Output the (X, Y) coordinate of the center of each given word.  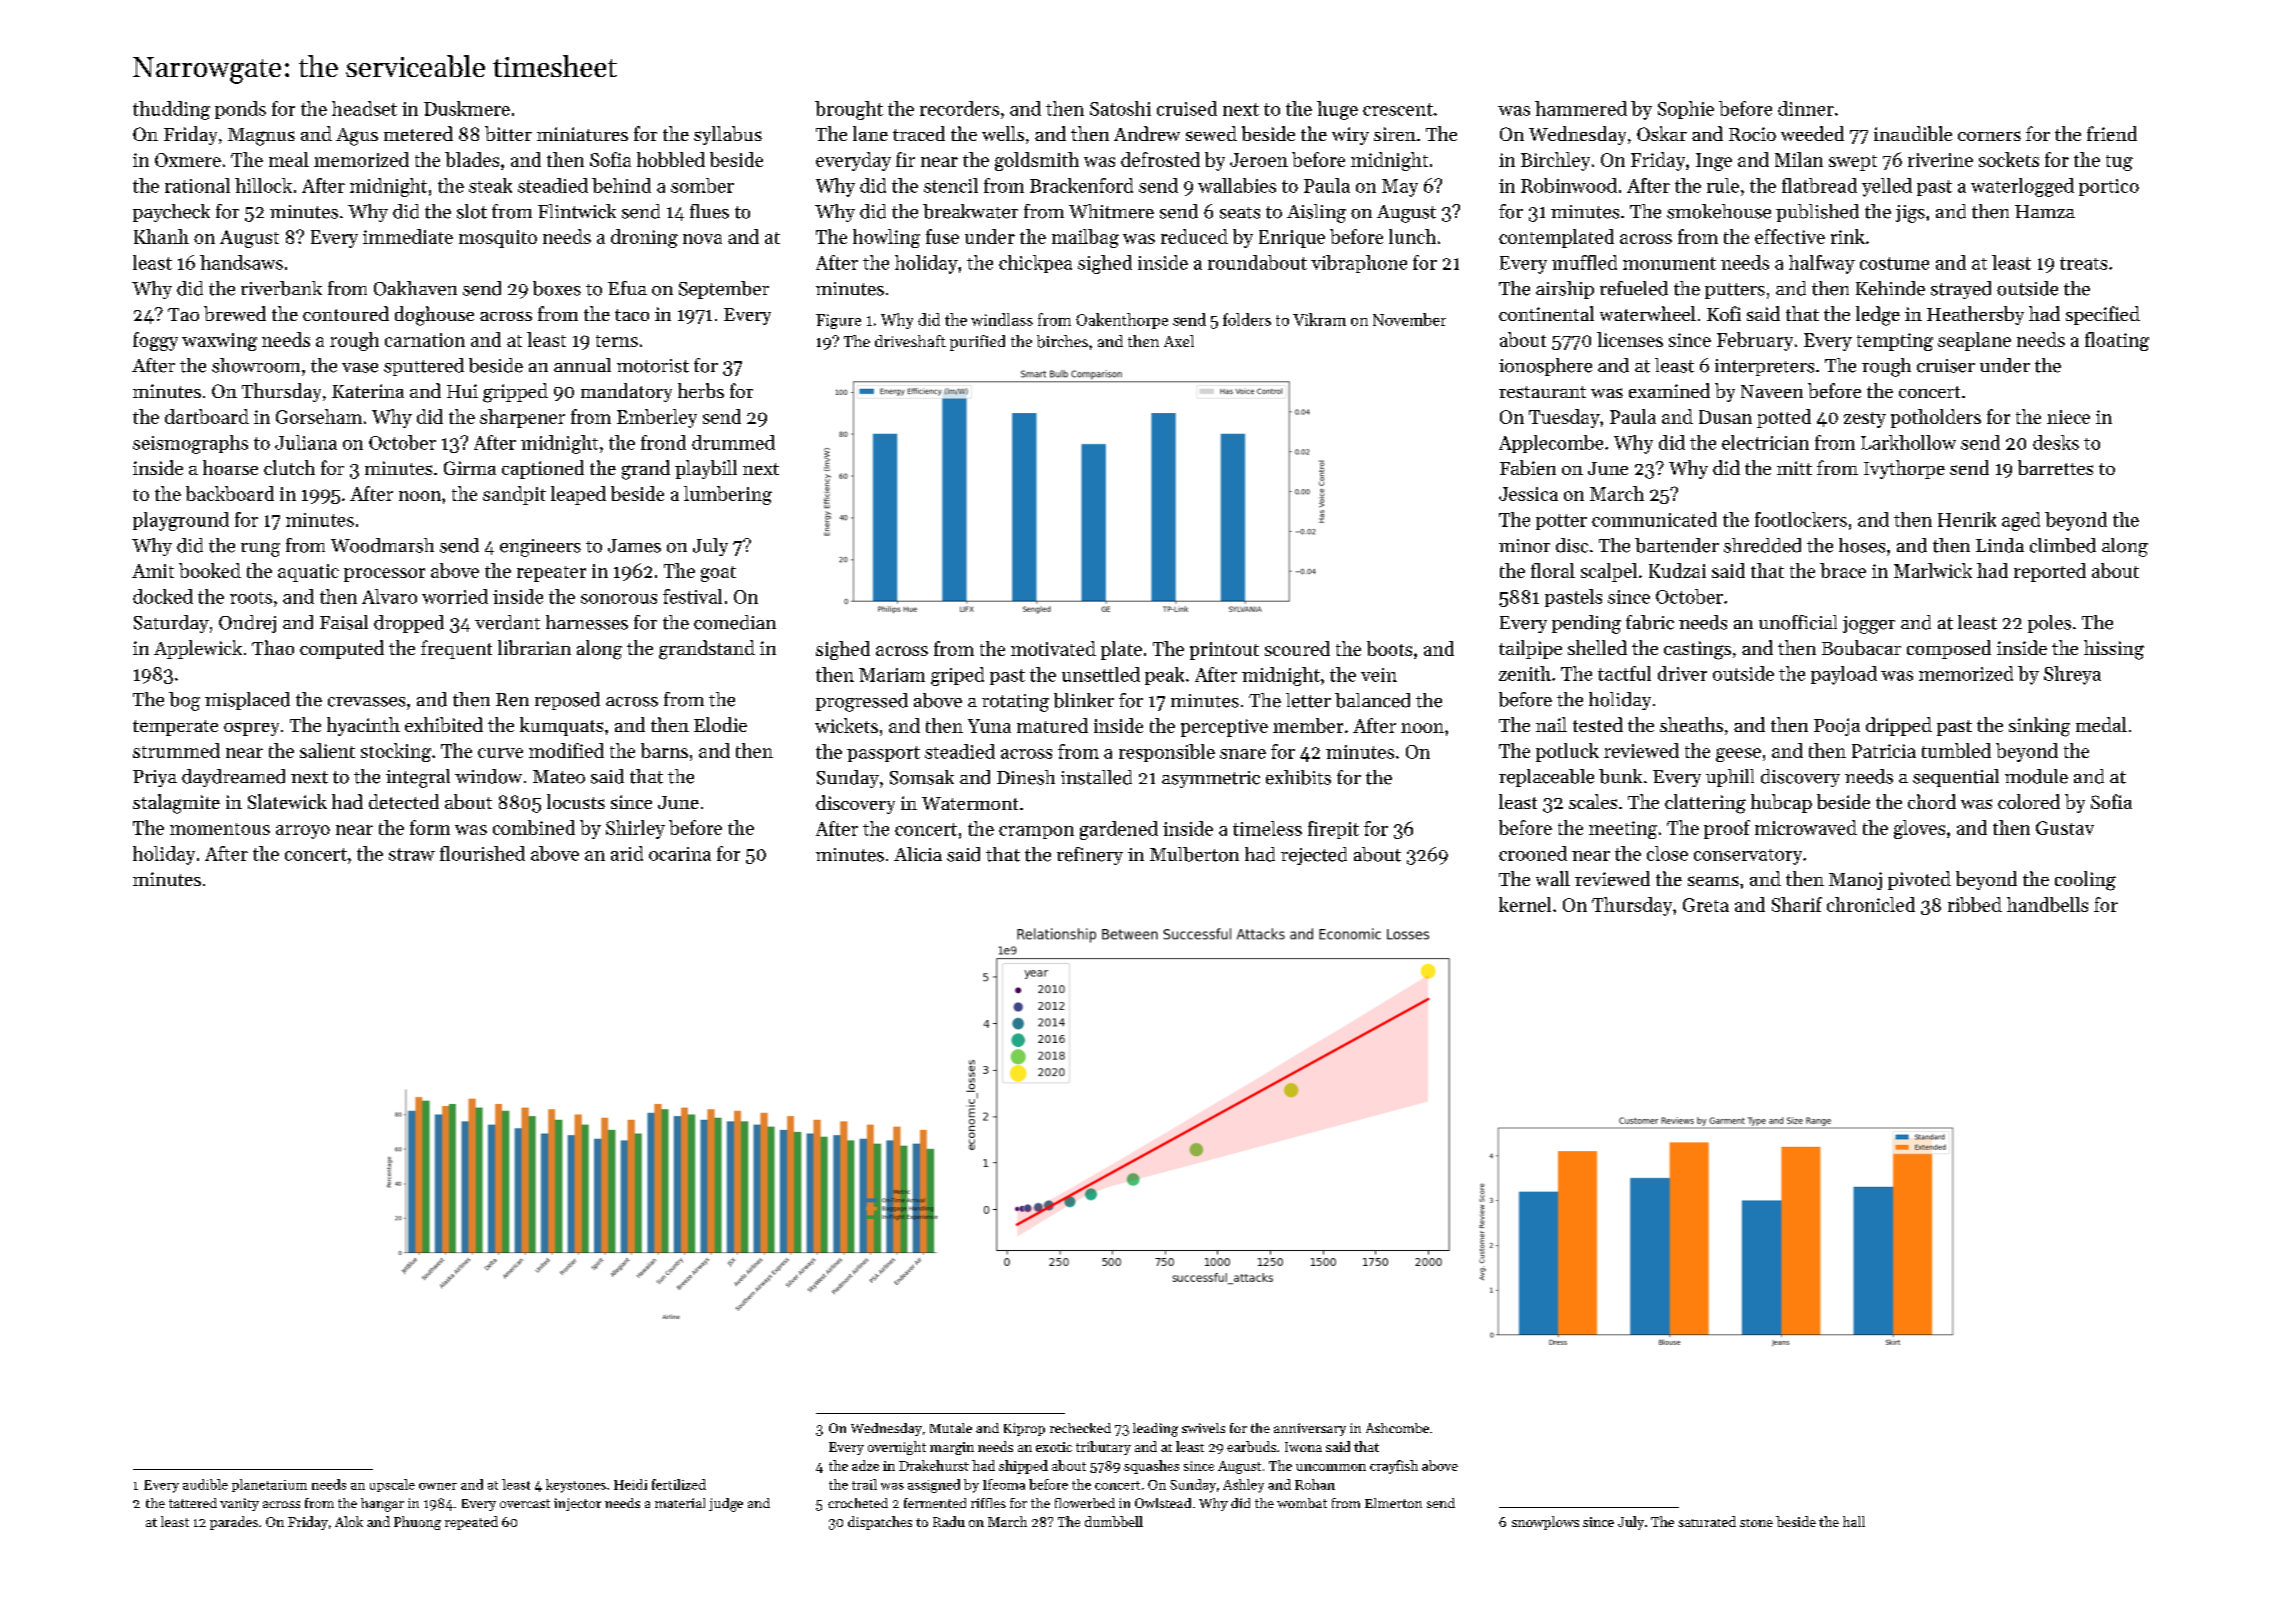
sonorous (619, 599)
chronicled (1871, 904)
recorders (959, 108)
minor (1524, 546)
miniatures (582, 134)
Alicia (918, 854)
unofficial (1798, 622)
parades (234, 1523)
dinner (1806, 108)
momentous (220, 829)
